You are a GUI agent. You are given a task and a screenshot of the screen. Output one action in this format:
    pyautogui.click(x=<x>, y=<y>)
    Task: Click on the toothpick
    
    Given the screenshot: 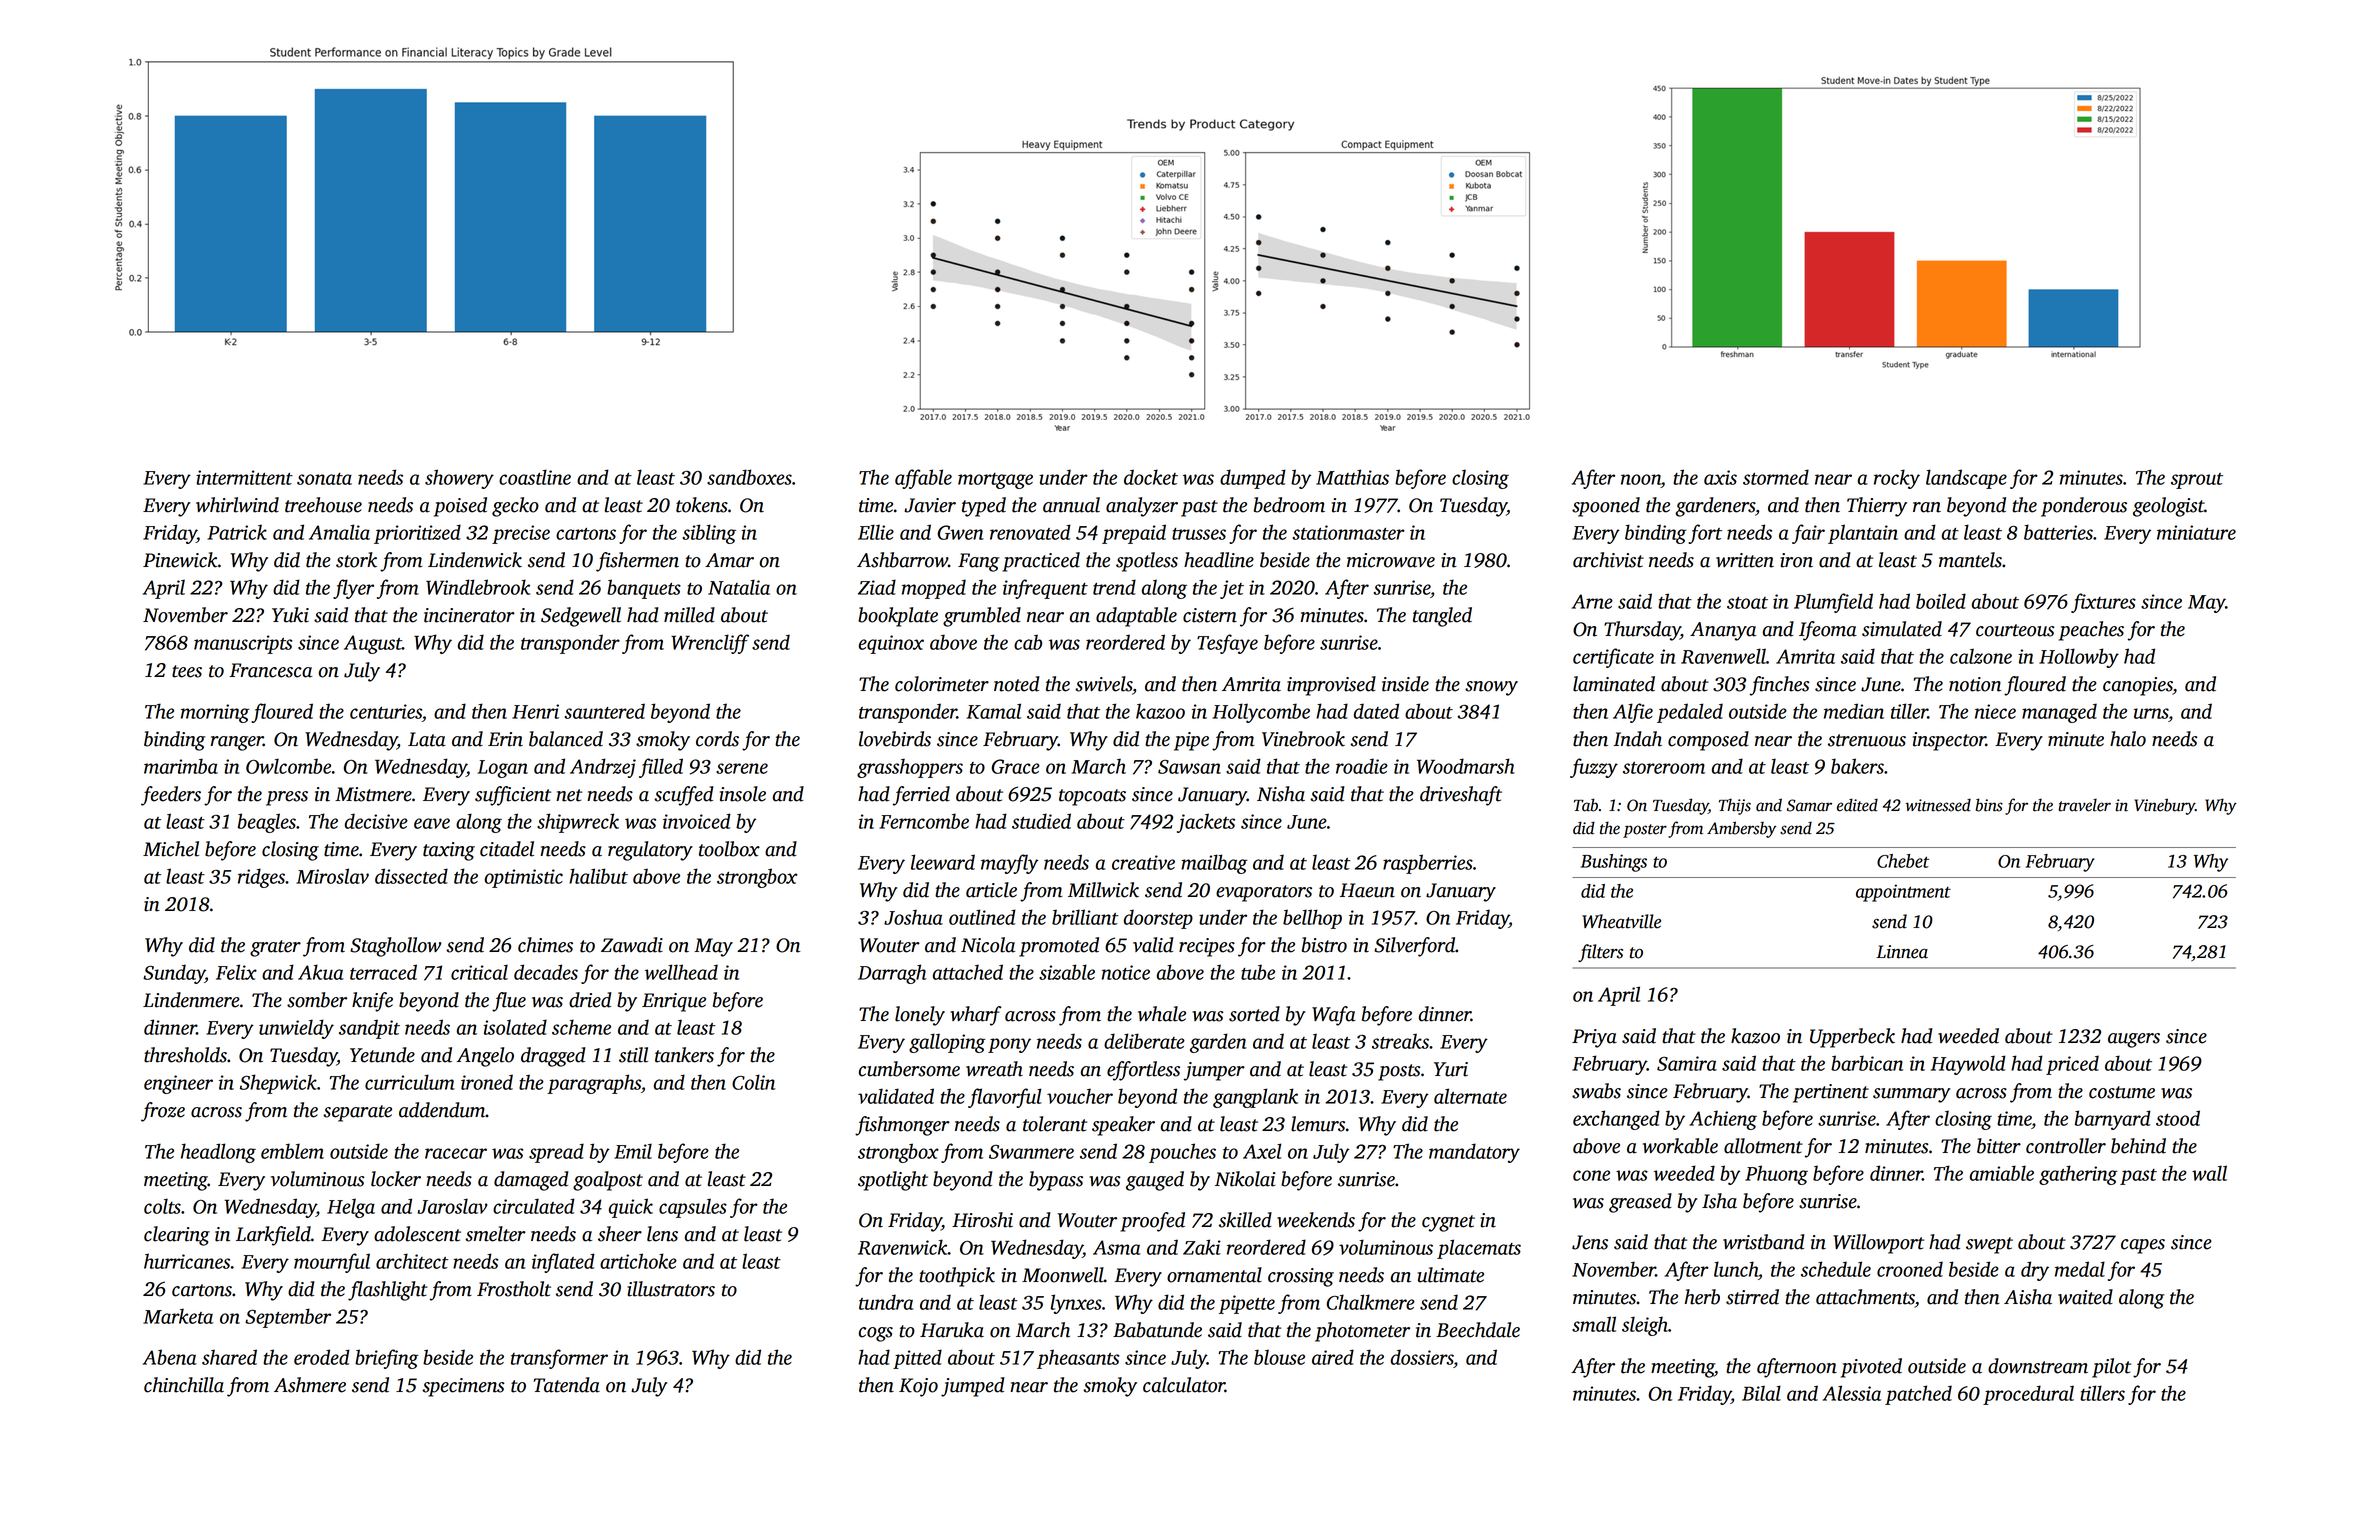 What is the action you would take?
    pyautogui.click(x=957, y=1277)
